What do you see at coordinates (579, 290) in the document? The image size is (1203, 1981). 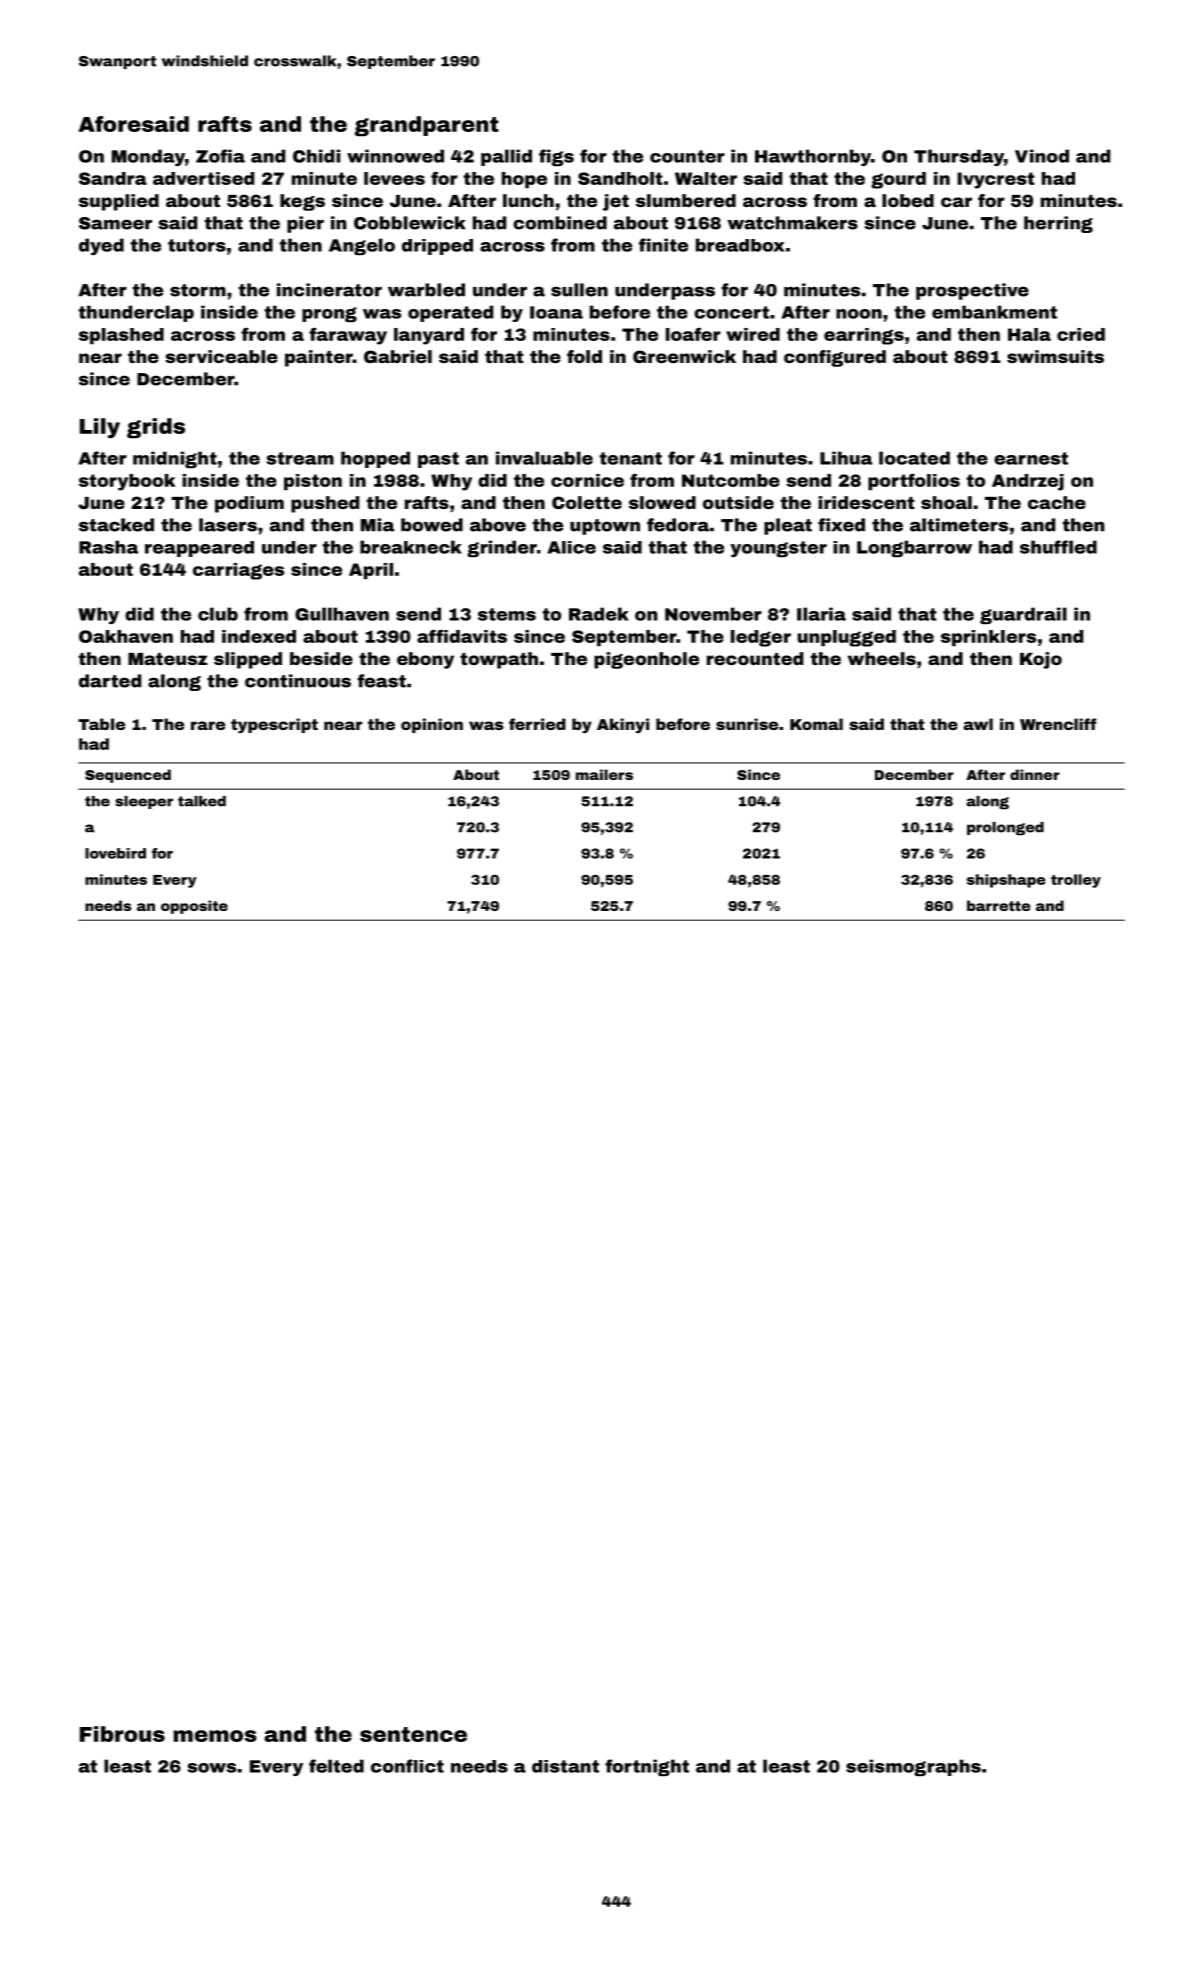 I see `sullen` at bounding box center [579, 290].
